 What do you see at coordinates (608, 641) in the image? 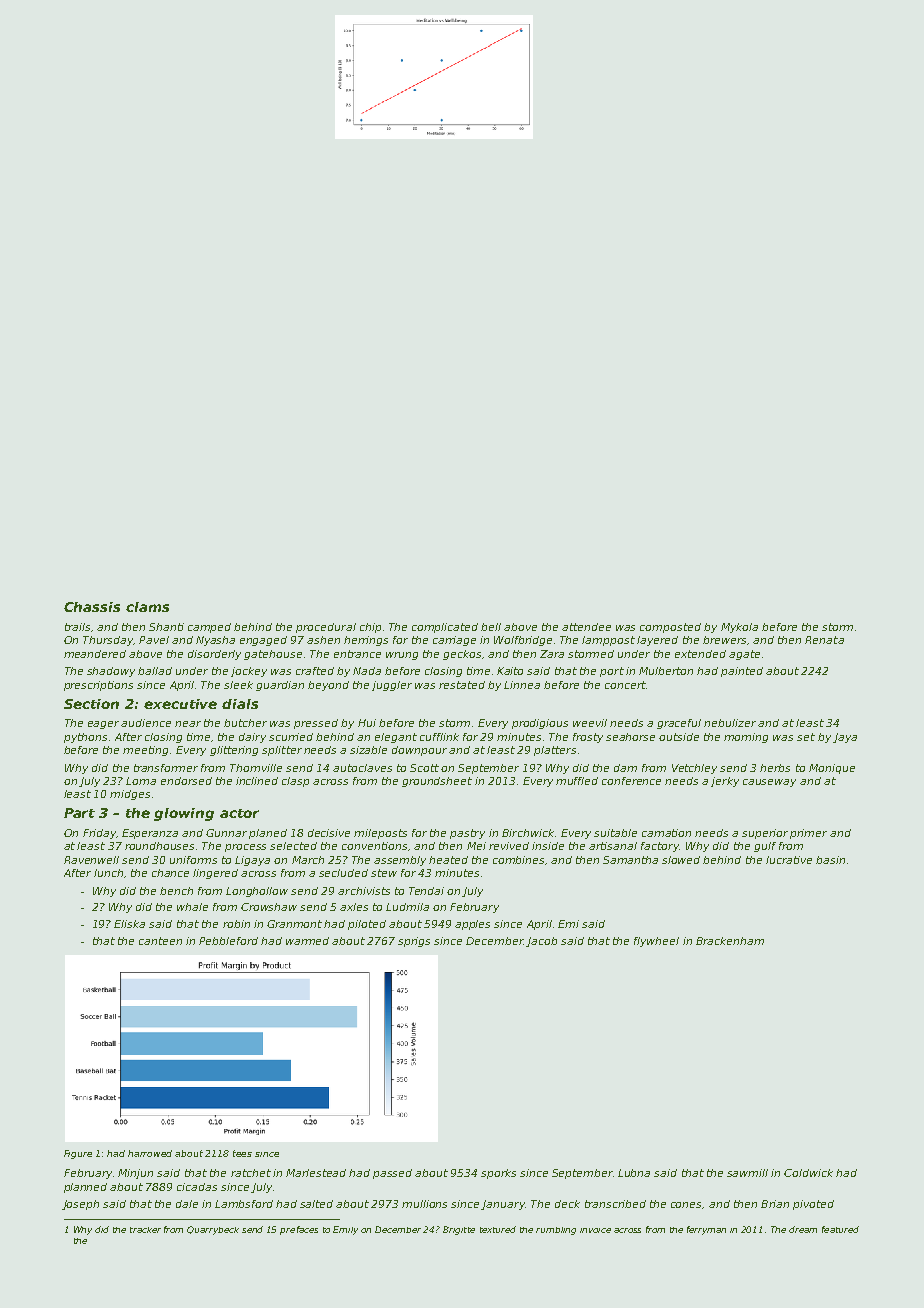
I see `lamppost` at bounding box center [608, 641].
